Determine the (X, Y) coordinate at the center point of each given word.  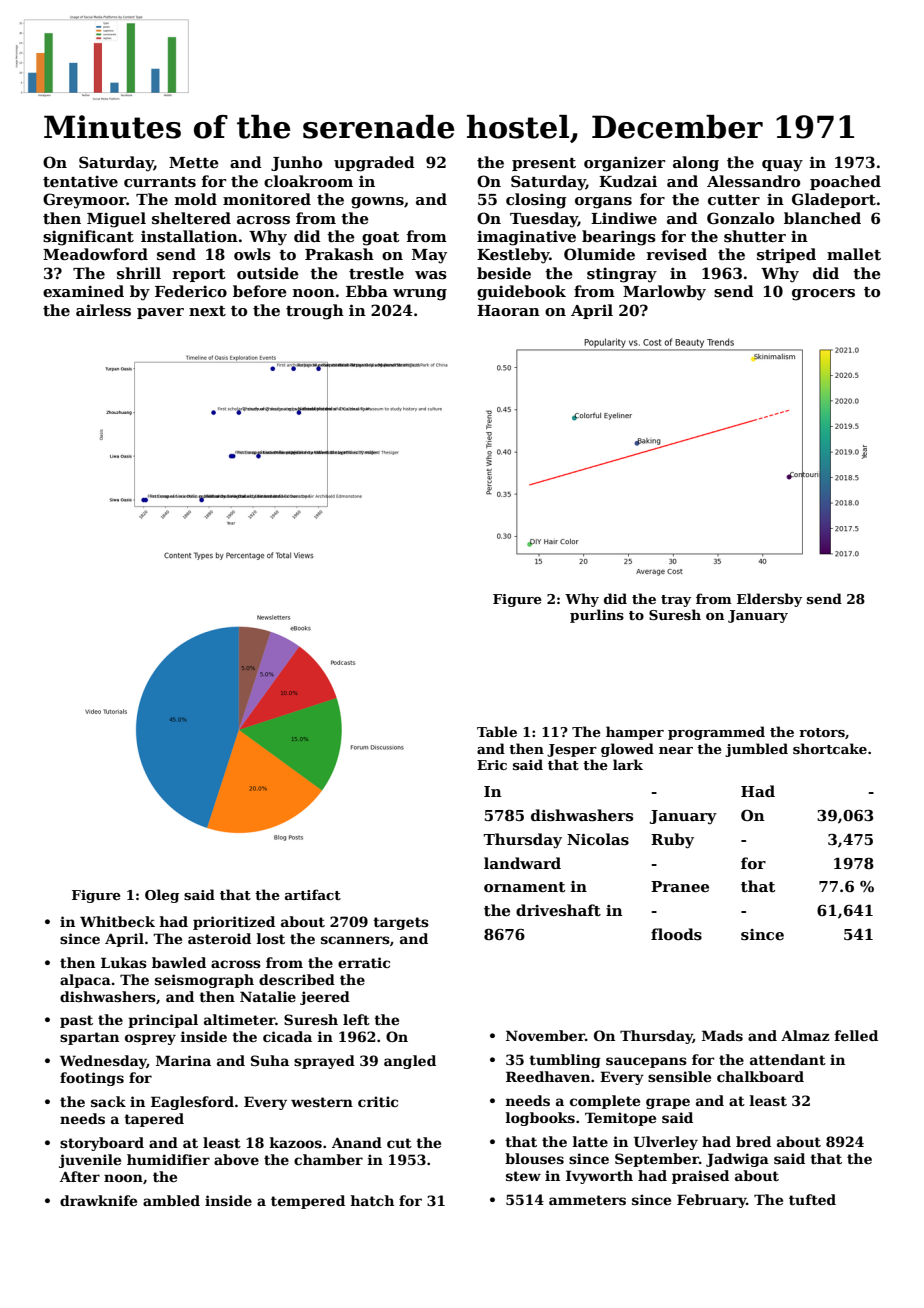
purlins (597, 616)
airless (103, 310)
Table (497, 731)
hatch (372, 1200)
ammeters (587, 1200)
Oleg (162, 896)
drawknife (98, 1200)
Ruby (672, 841)
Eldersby (769, 600)
